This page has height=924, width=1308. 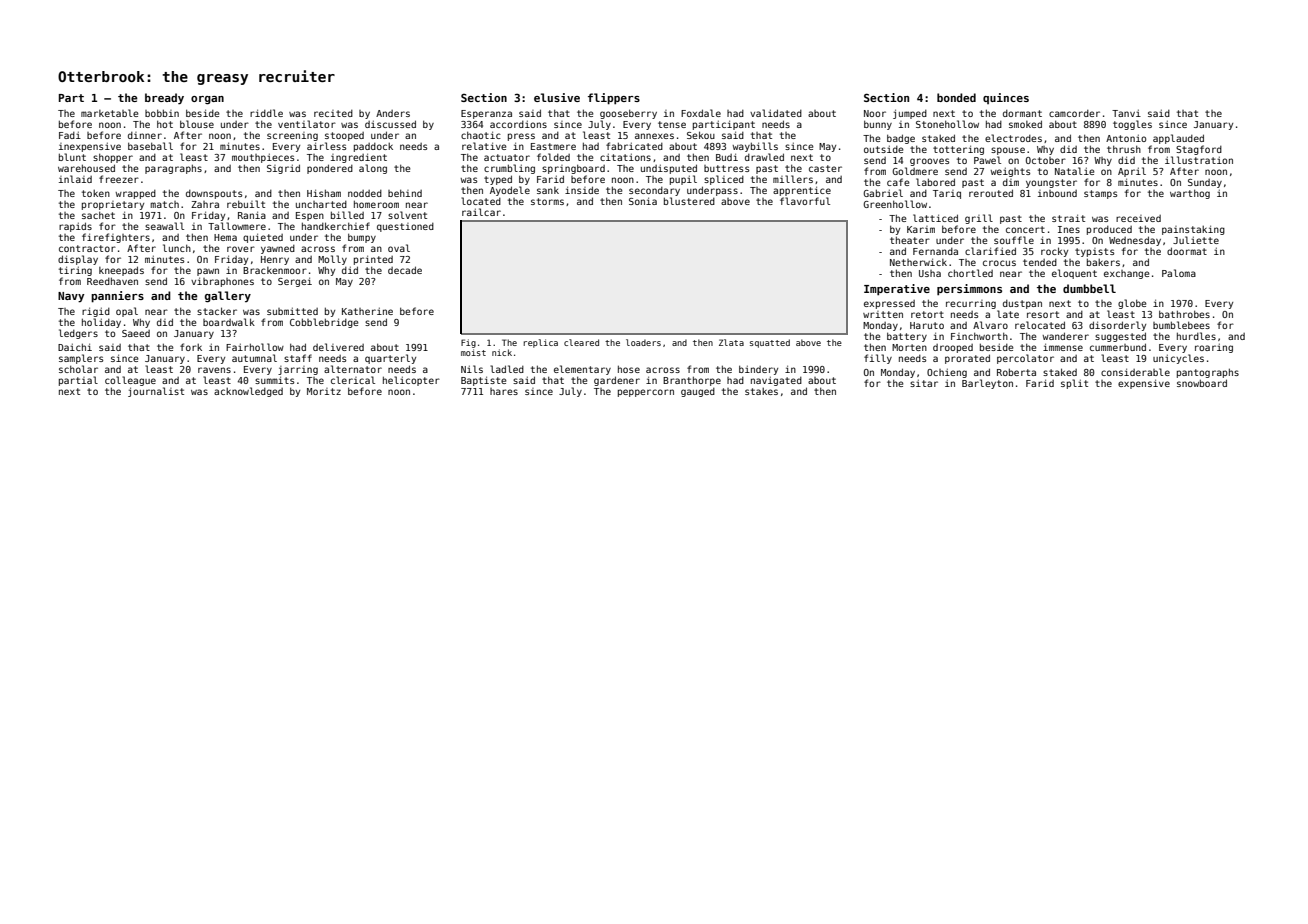 What do you see at coordinates (557, 97) in the page?
I see `elusive` at bounding box center [557, 97].
